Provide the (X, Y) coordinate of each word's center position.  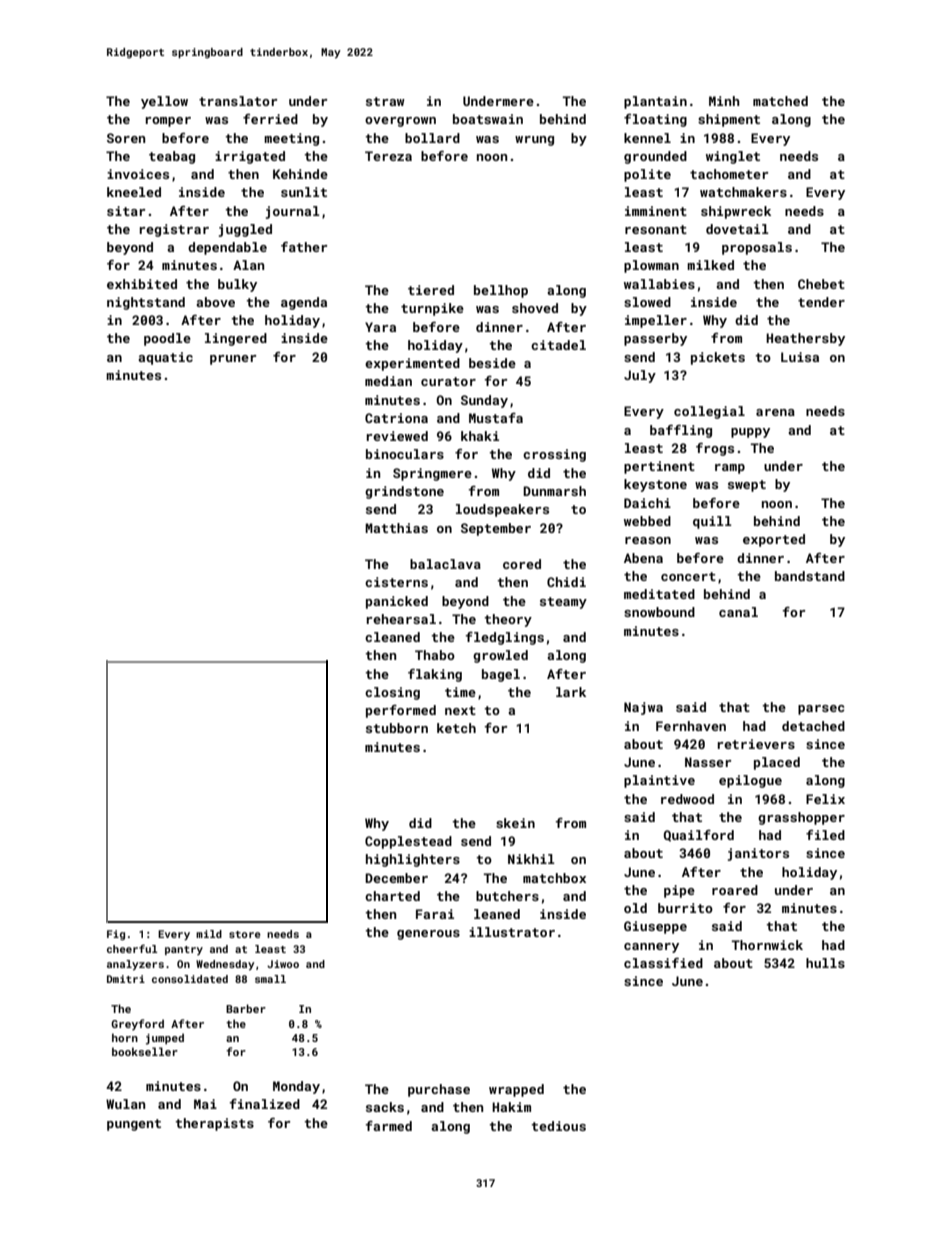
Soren (126, 138)
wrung (534, 141)
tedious (558, 1126)
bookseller (145, 1051)
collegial (709, 412)
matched (780, 101)
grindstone (404, 492)
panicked (397, 602)
